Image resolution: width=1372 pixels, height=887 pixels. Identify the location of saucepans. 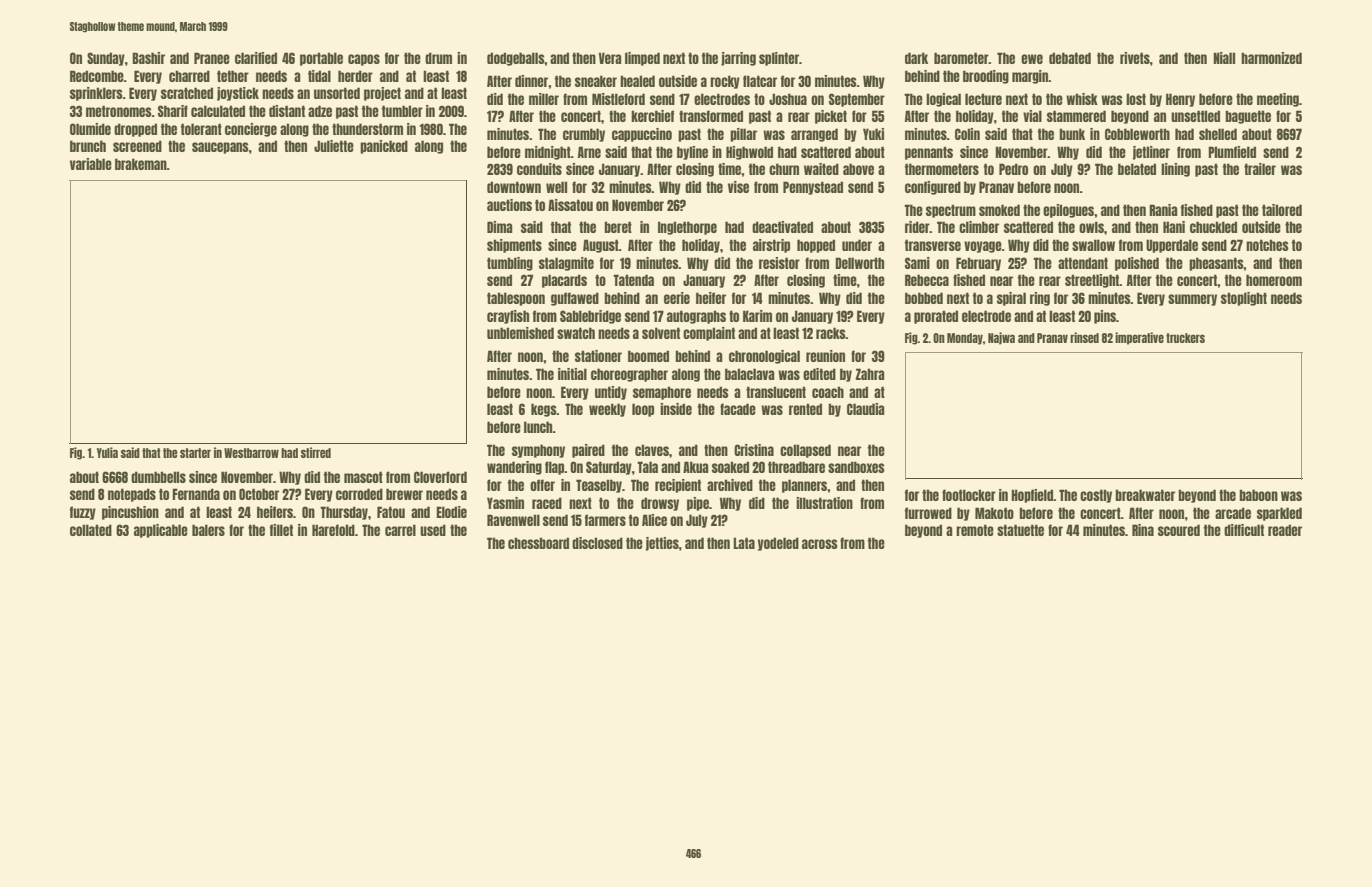
(220, 148).
